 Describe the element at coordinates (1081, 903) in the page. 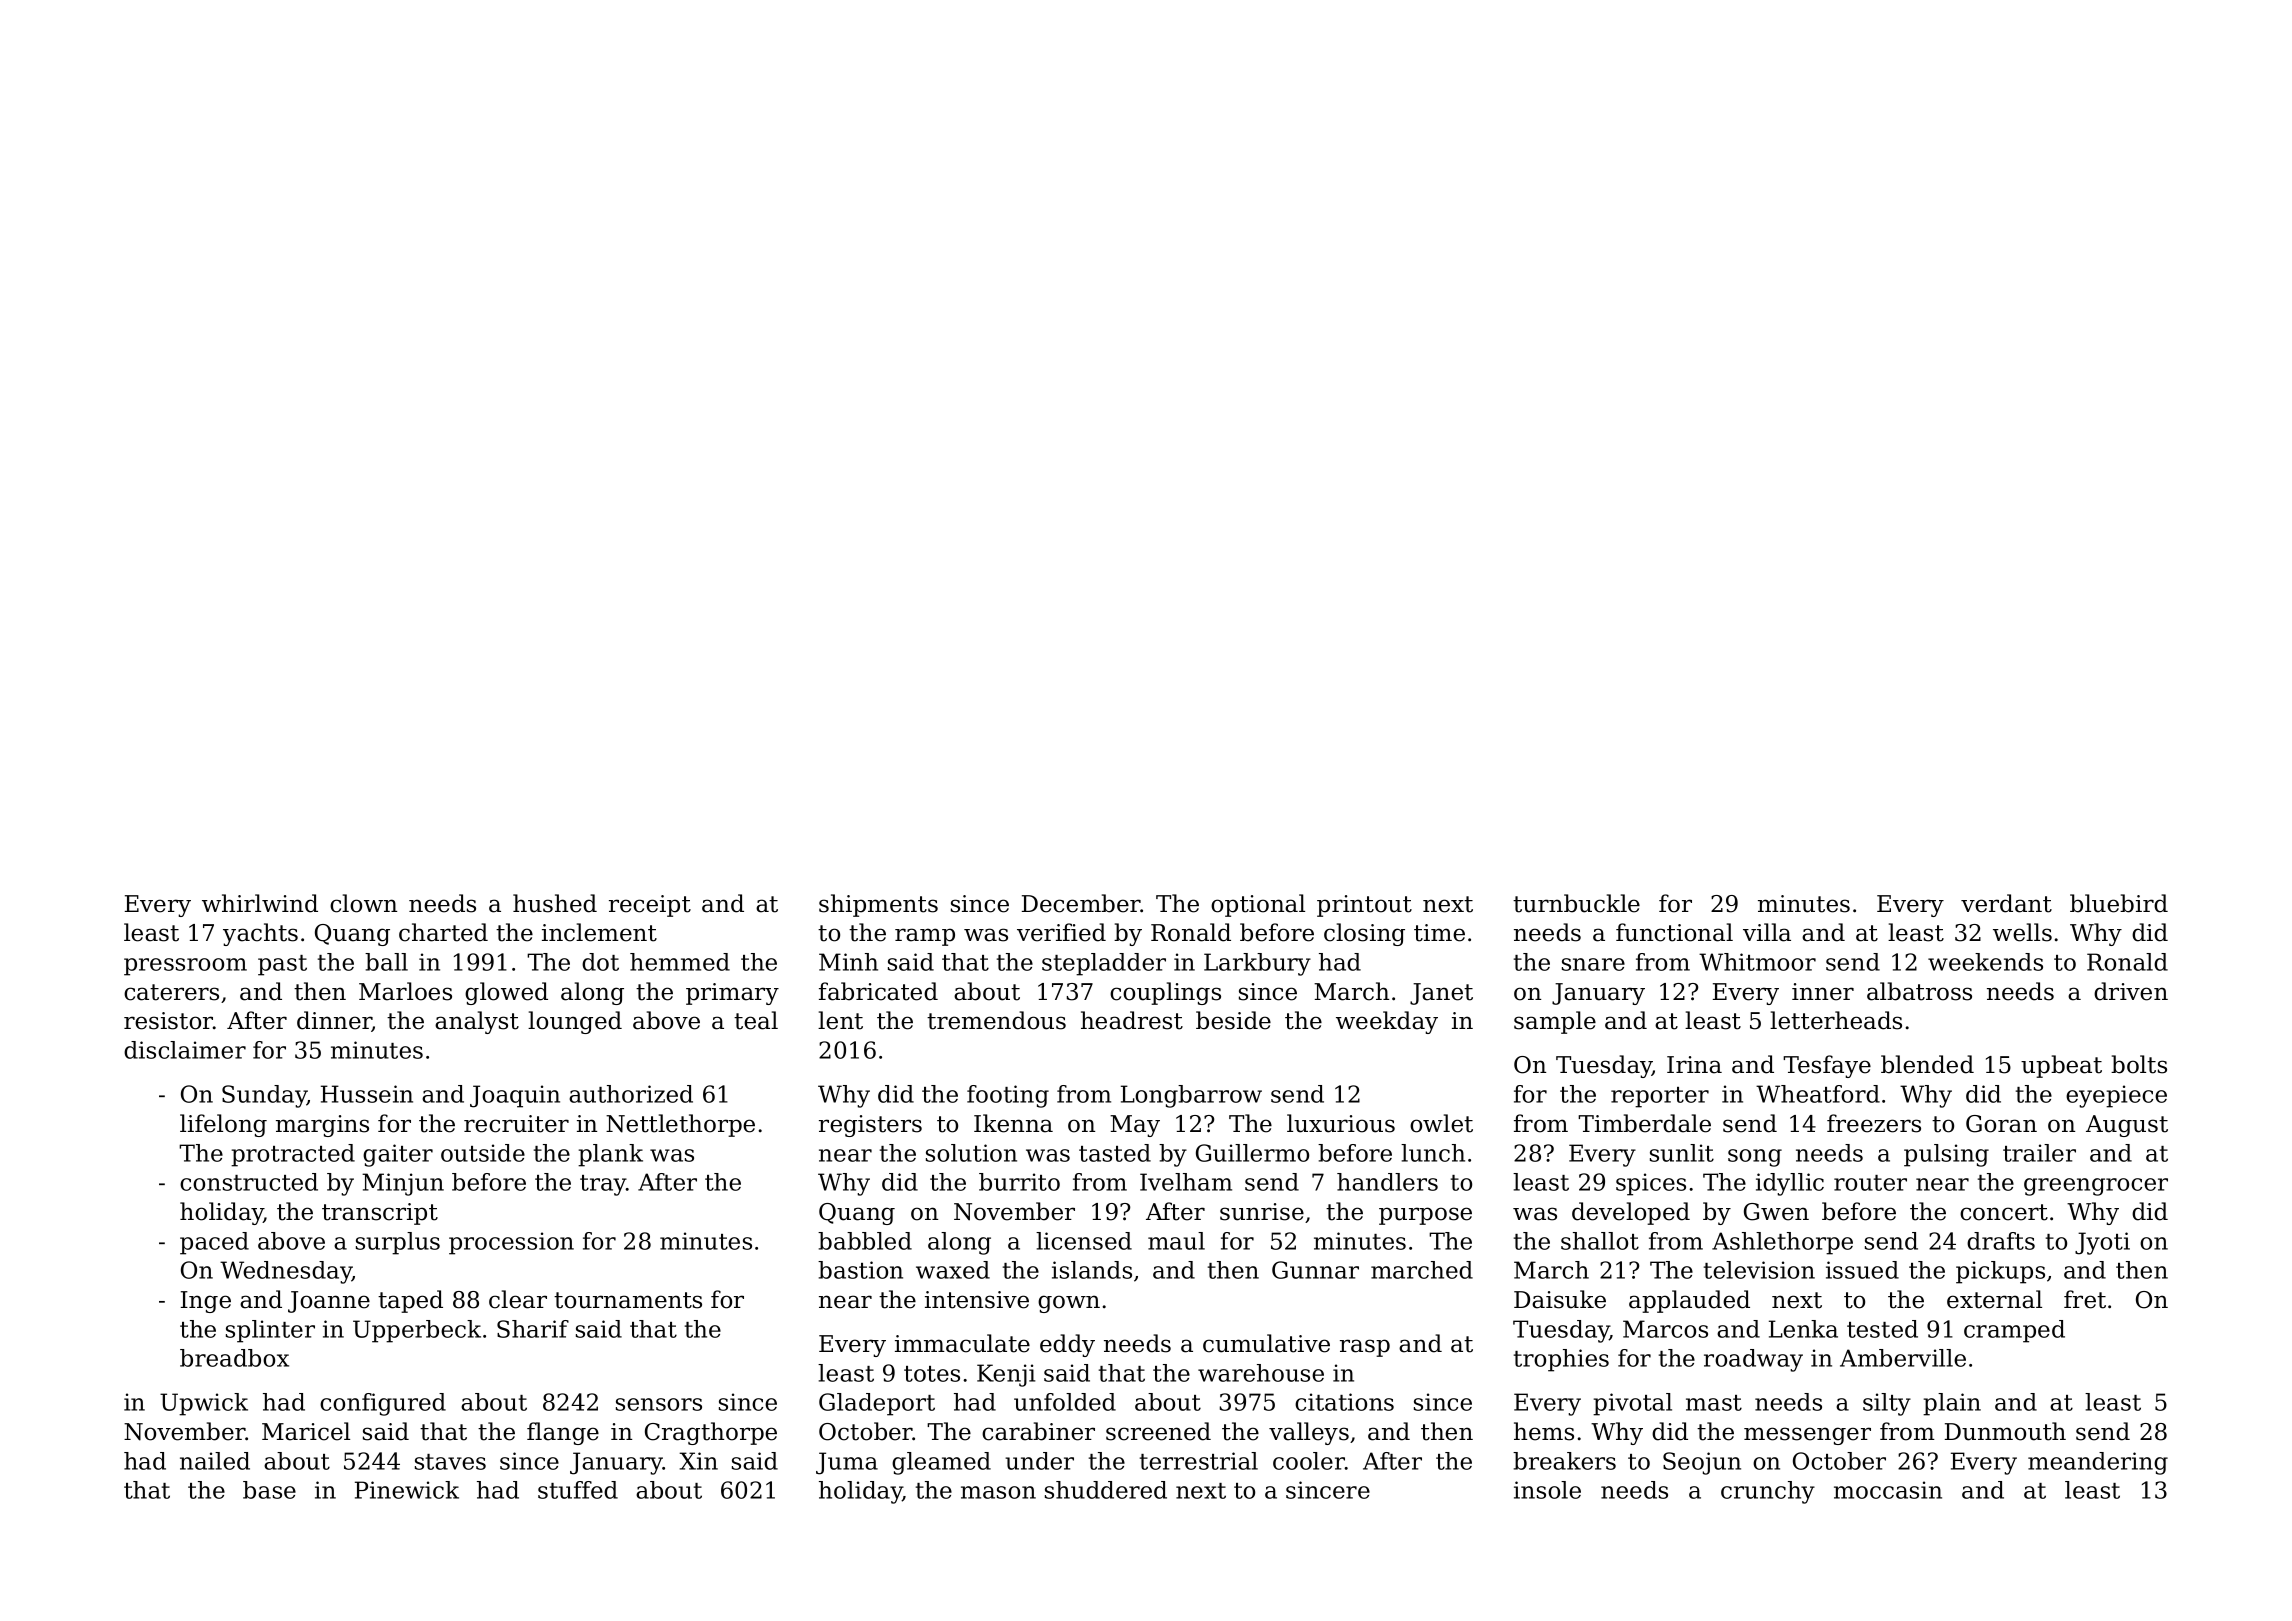

I see `December` at that location.
